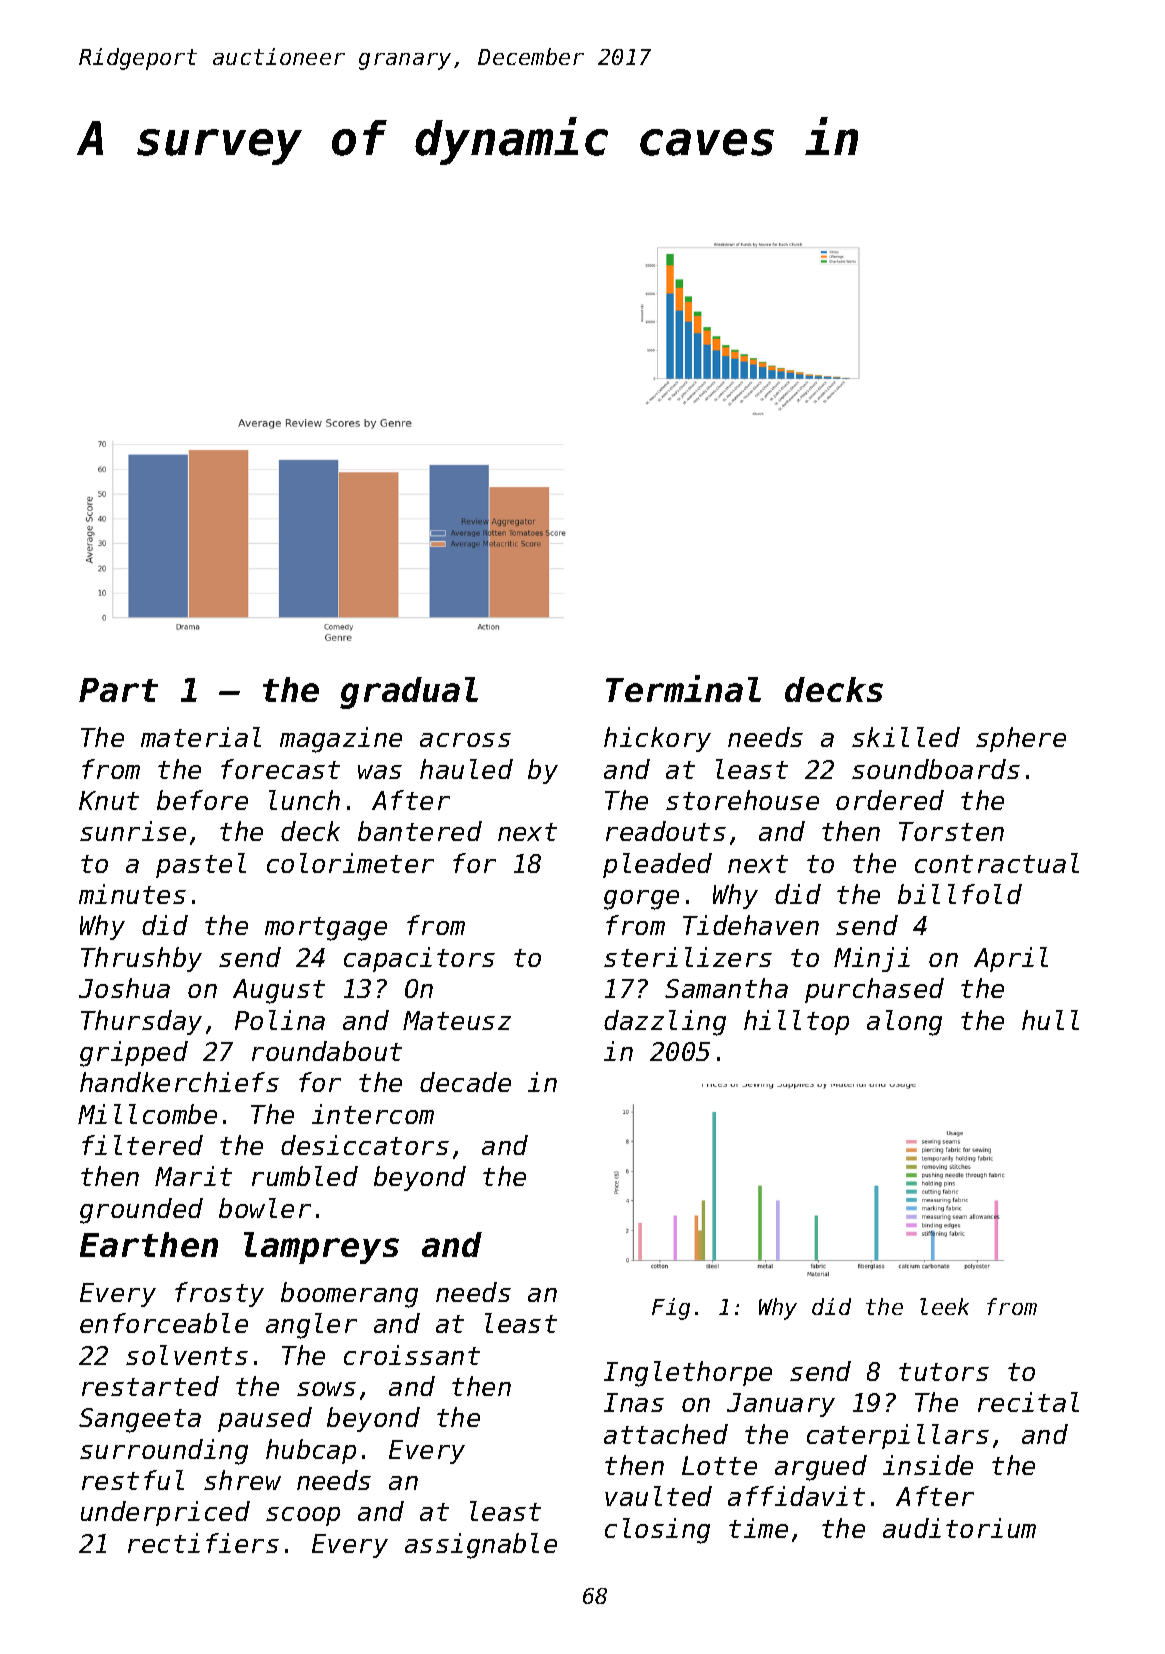 The image size is (1165, 1654). Describe the element at coordinates (657, 739) in the screenshot. I see `hickory` at that location.
